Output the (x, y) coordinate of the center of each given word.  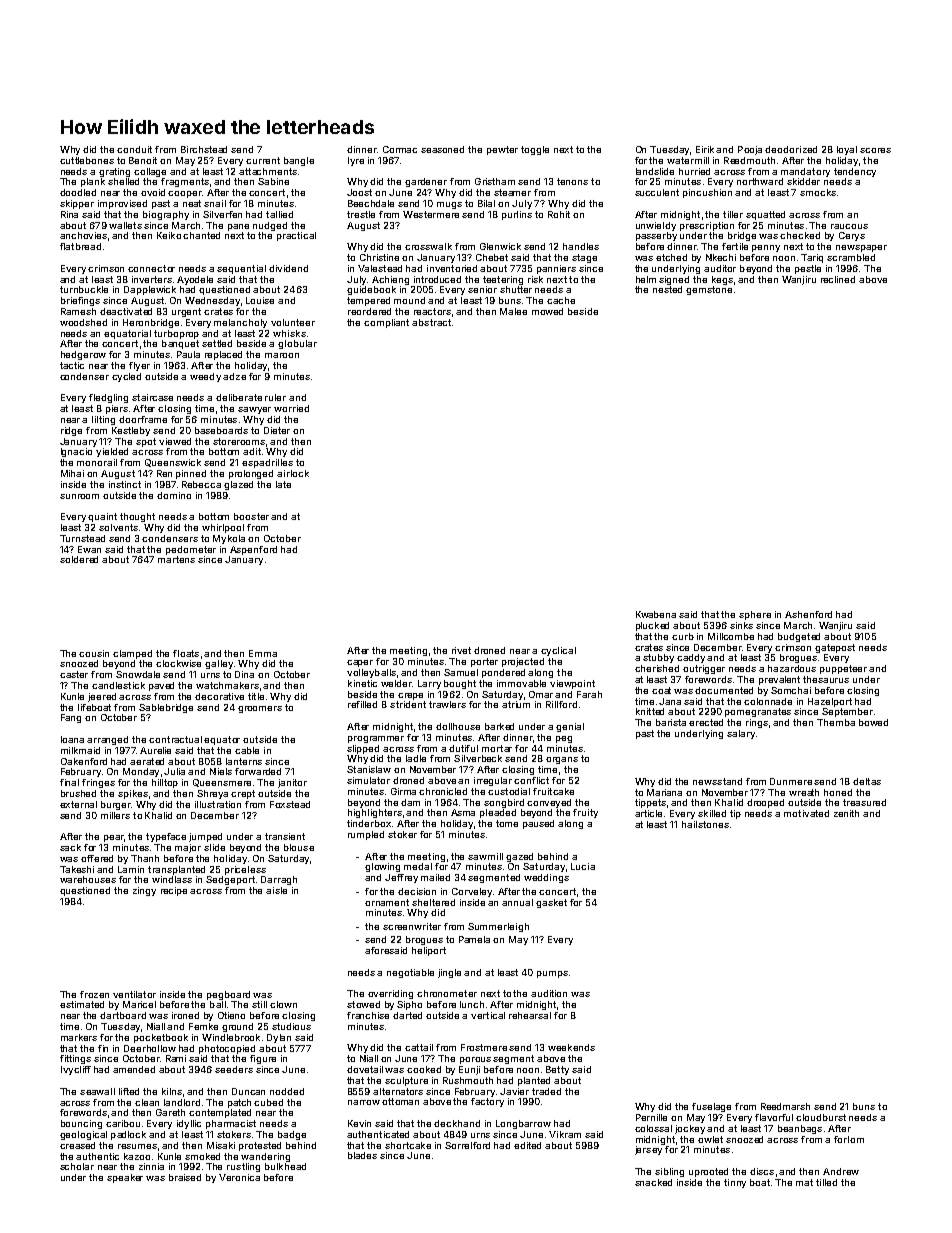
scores (875, 150)
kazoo (137, 1156)
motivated (806, 813)
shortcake (408, 1145)
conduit (134, 149)
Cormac (400, 149)
